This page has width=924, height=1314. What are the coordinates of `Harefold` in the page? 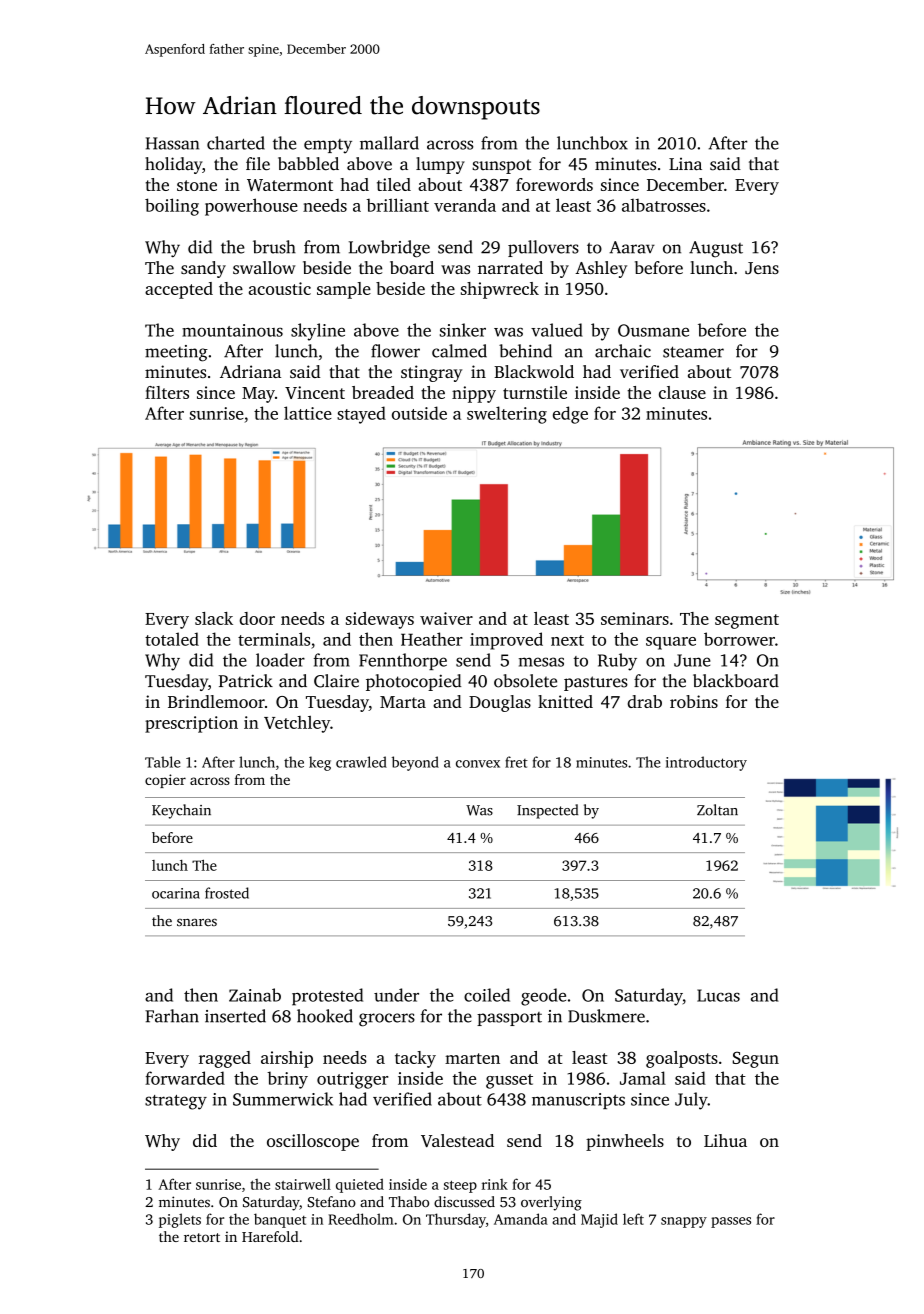 It's located at (270, 1236).
